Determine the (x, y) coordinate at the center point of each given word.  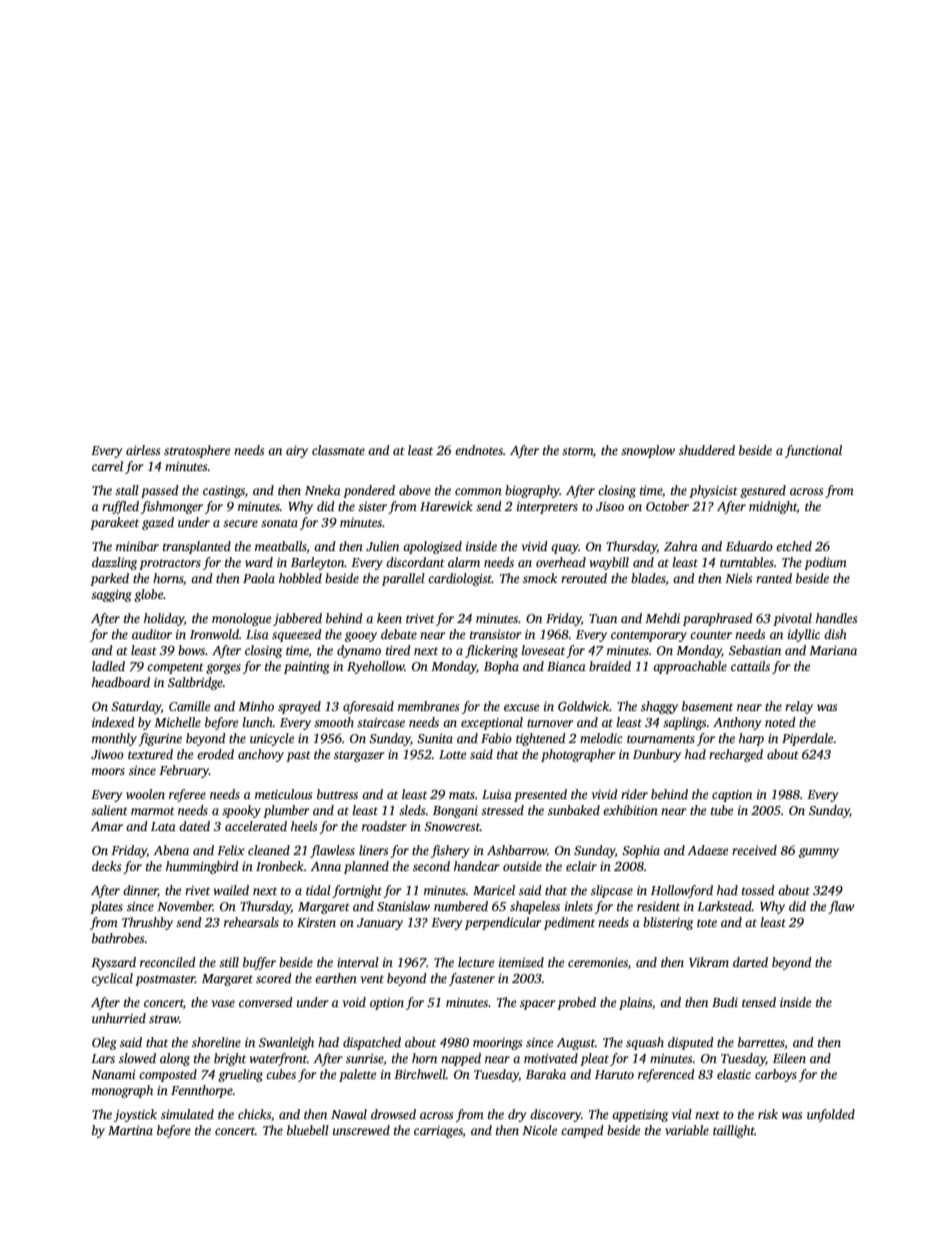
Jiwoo (107, 754)
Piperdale (807, 739)
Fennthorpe (202, 1091)
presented (540, 795)
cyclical (112, 979)
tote (707, 923)
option (387, 1004)
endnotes (479, 450)
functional (813, 451)
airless (143, 450)
